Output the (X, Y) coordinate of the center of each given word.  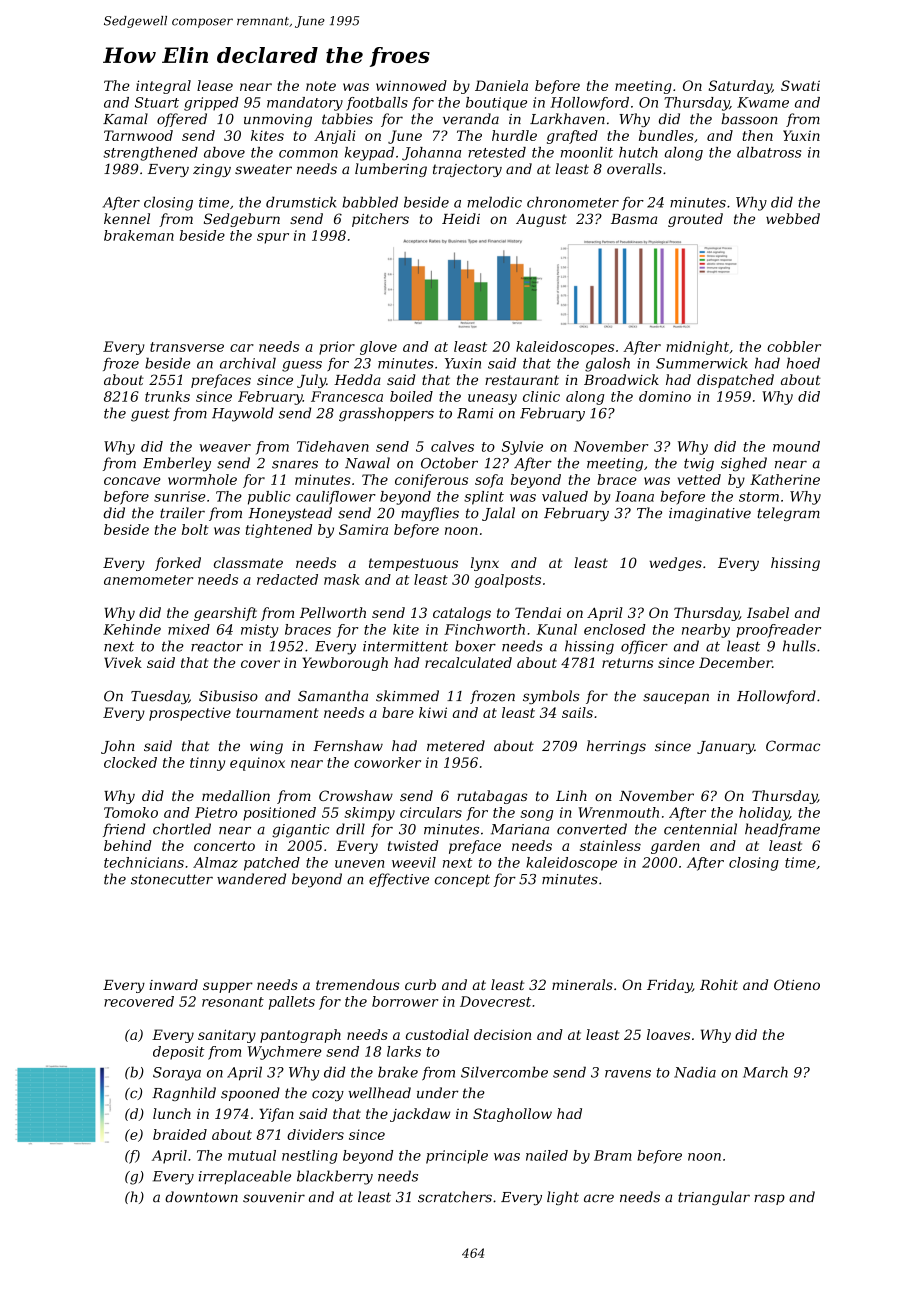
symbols (551, 697)
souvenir (274, 1197)
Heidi (461, 218)
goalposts (508, 581)
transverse (187, 347)
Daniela (501, 85)
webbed (793, 218)
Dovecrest (495, 1001)
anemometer (148, 580)
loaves (668, 1034)
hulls (799, 646)
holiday (764, 814)
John (118, 747)
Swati (800, 85)
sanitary (227, 1036)
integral (163, 87)
